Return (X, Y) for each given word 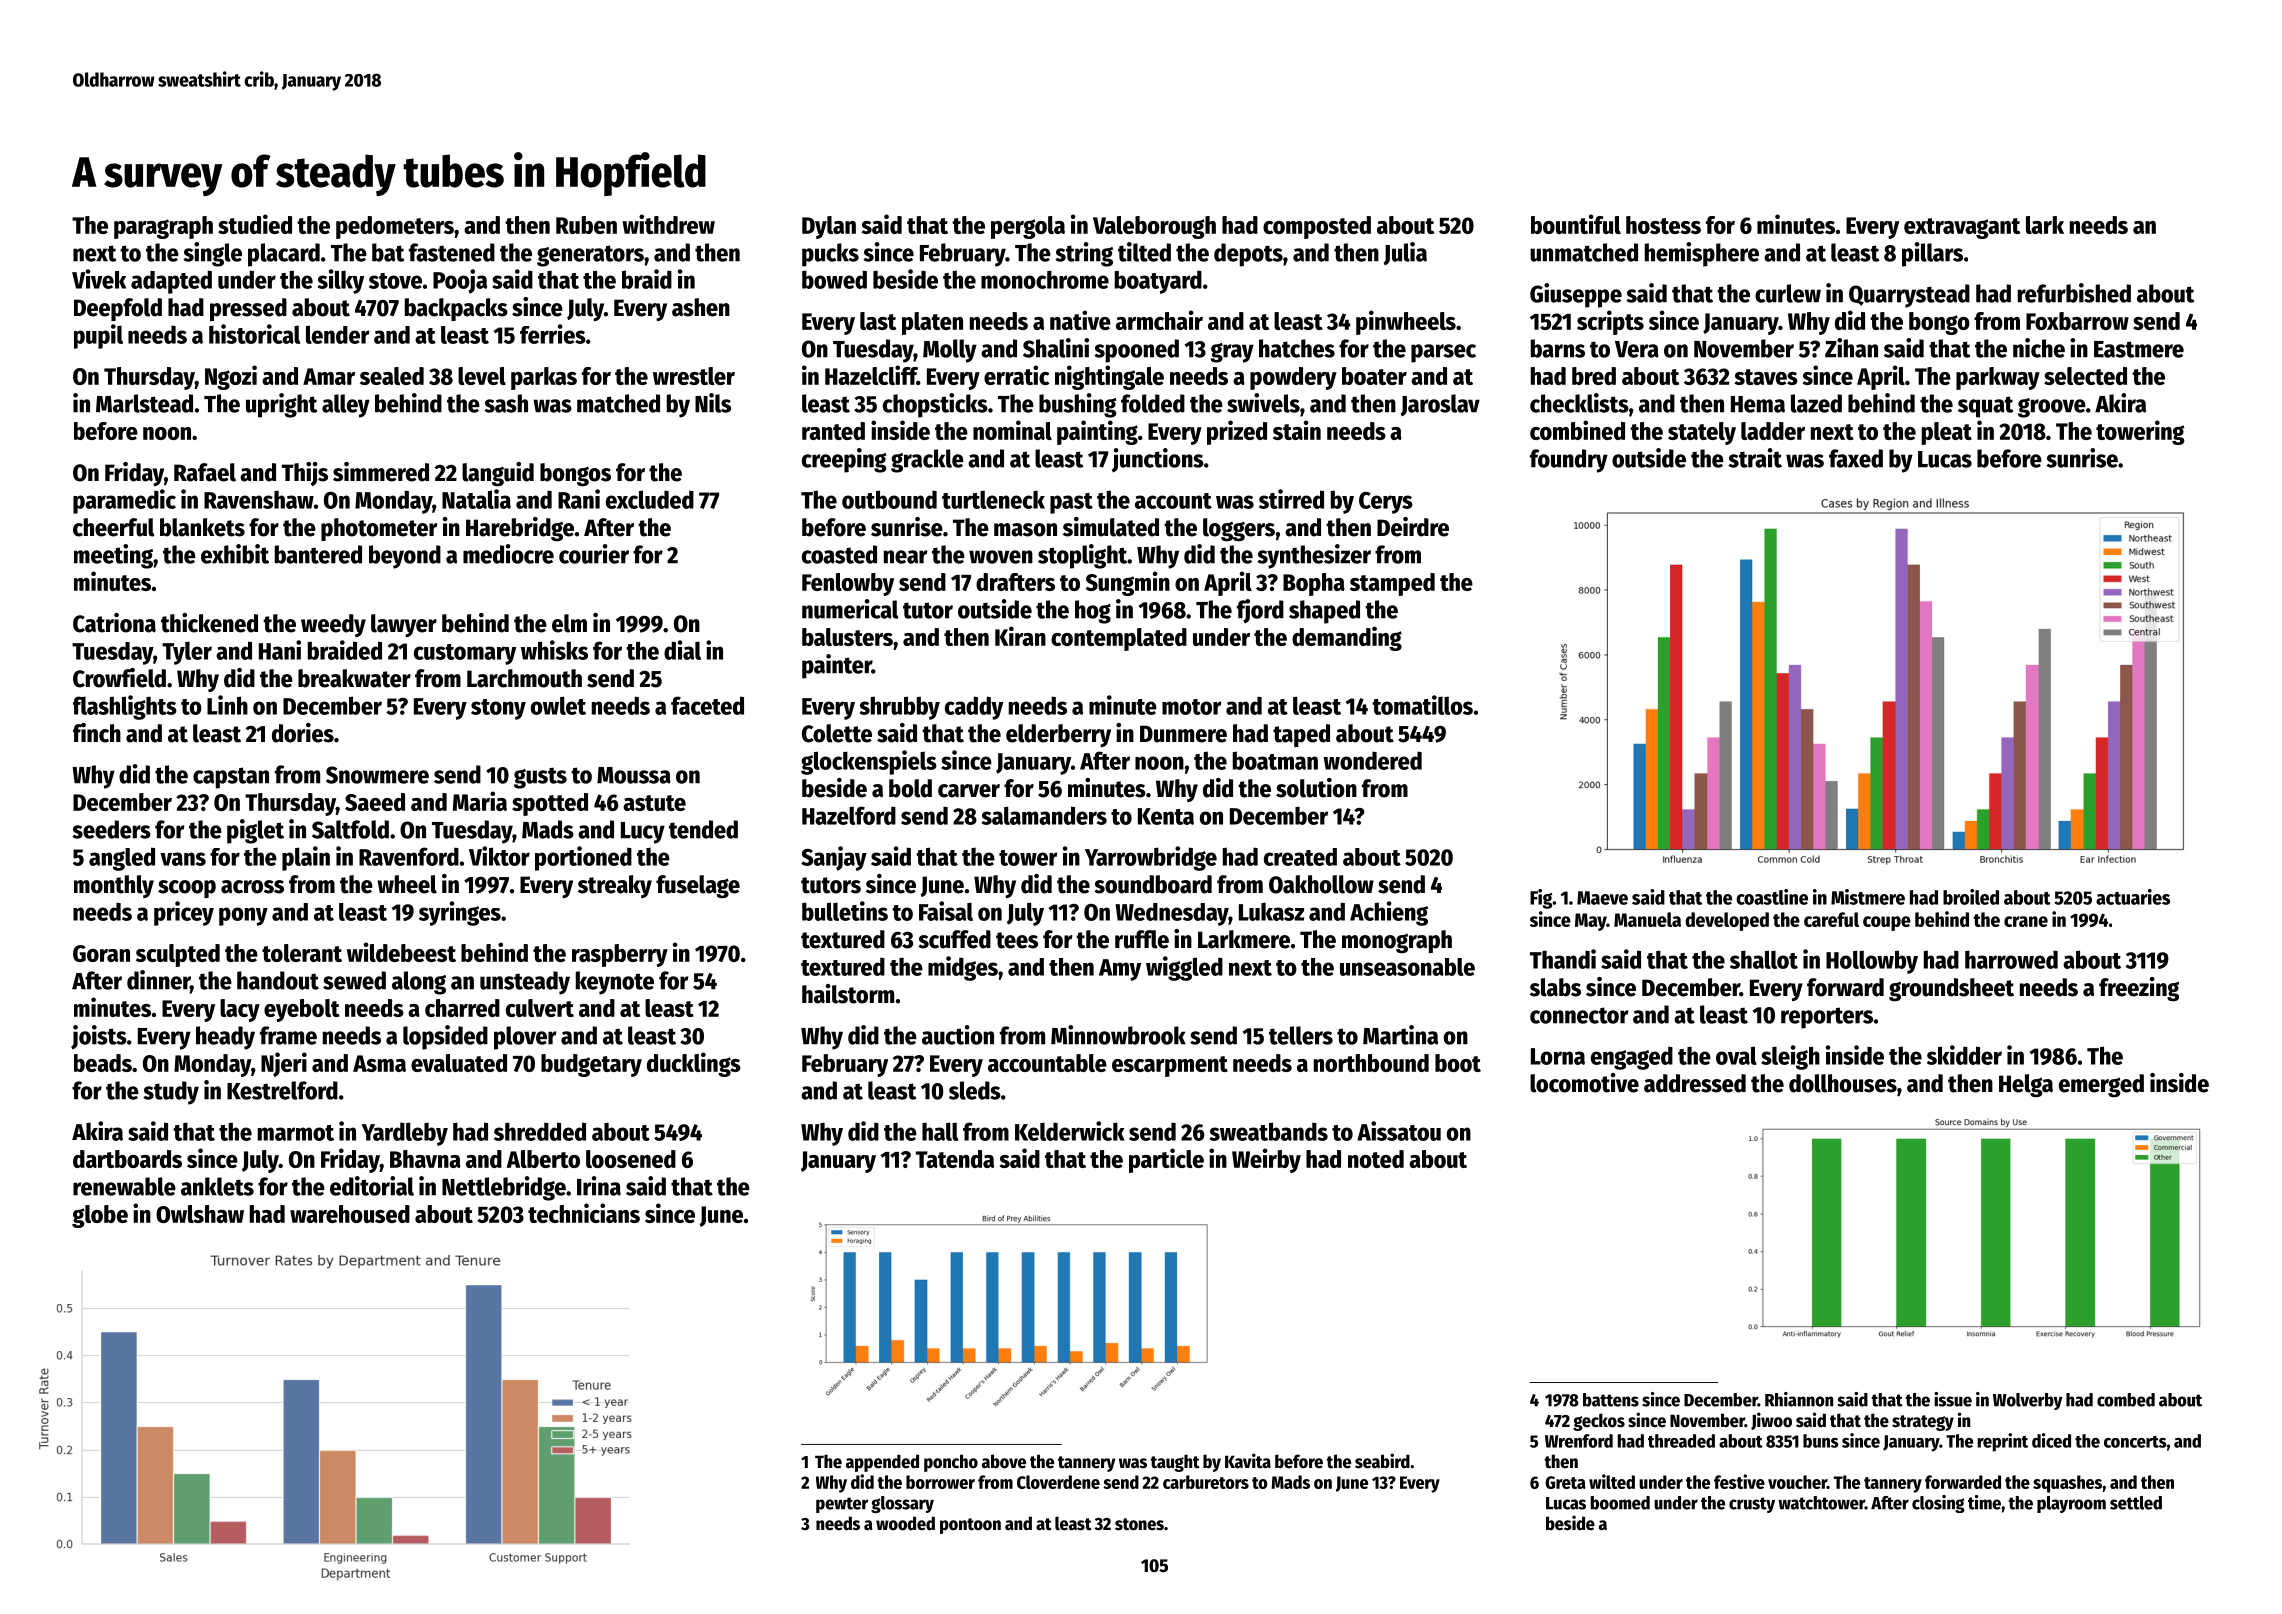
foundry (1569, 461)
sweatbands (1269, 1131)
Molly (950, 351)
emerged (2101, 1085)
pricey (184, 913)
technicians (584, 1213)
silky (341, 281)
